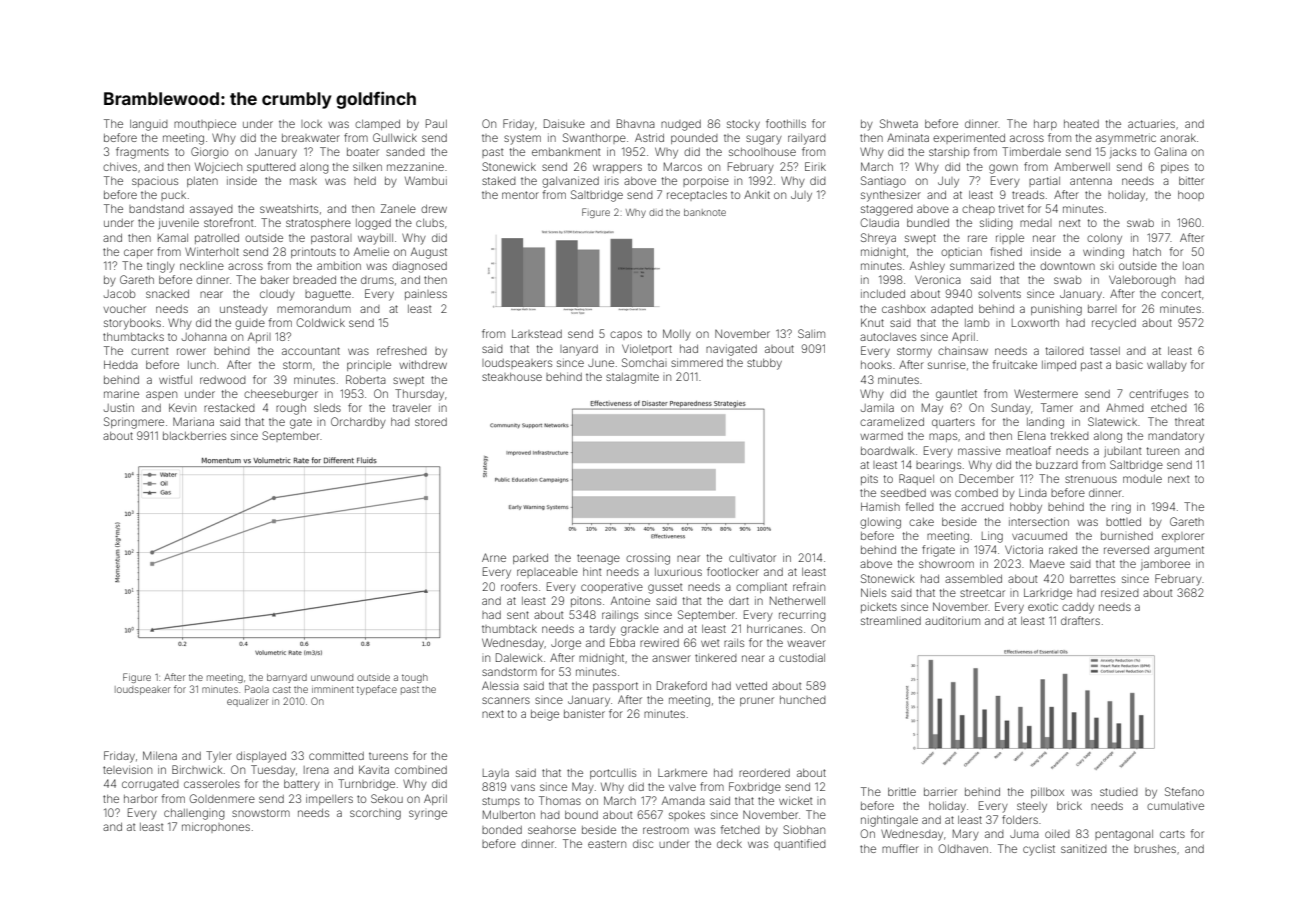 The height and width of the screenshot is (924, 1308). Describe the element at coordinates (119, 407) in the screenshot. I see `Justin` at that location.
